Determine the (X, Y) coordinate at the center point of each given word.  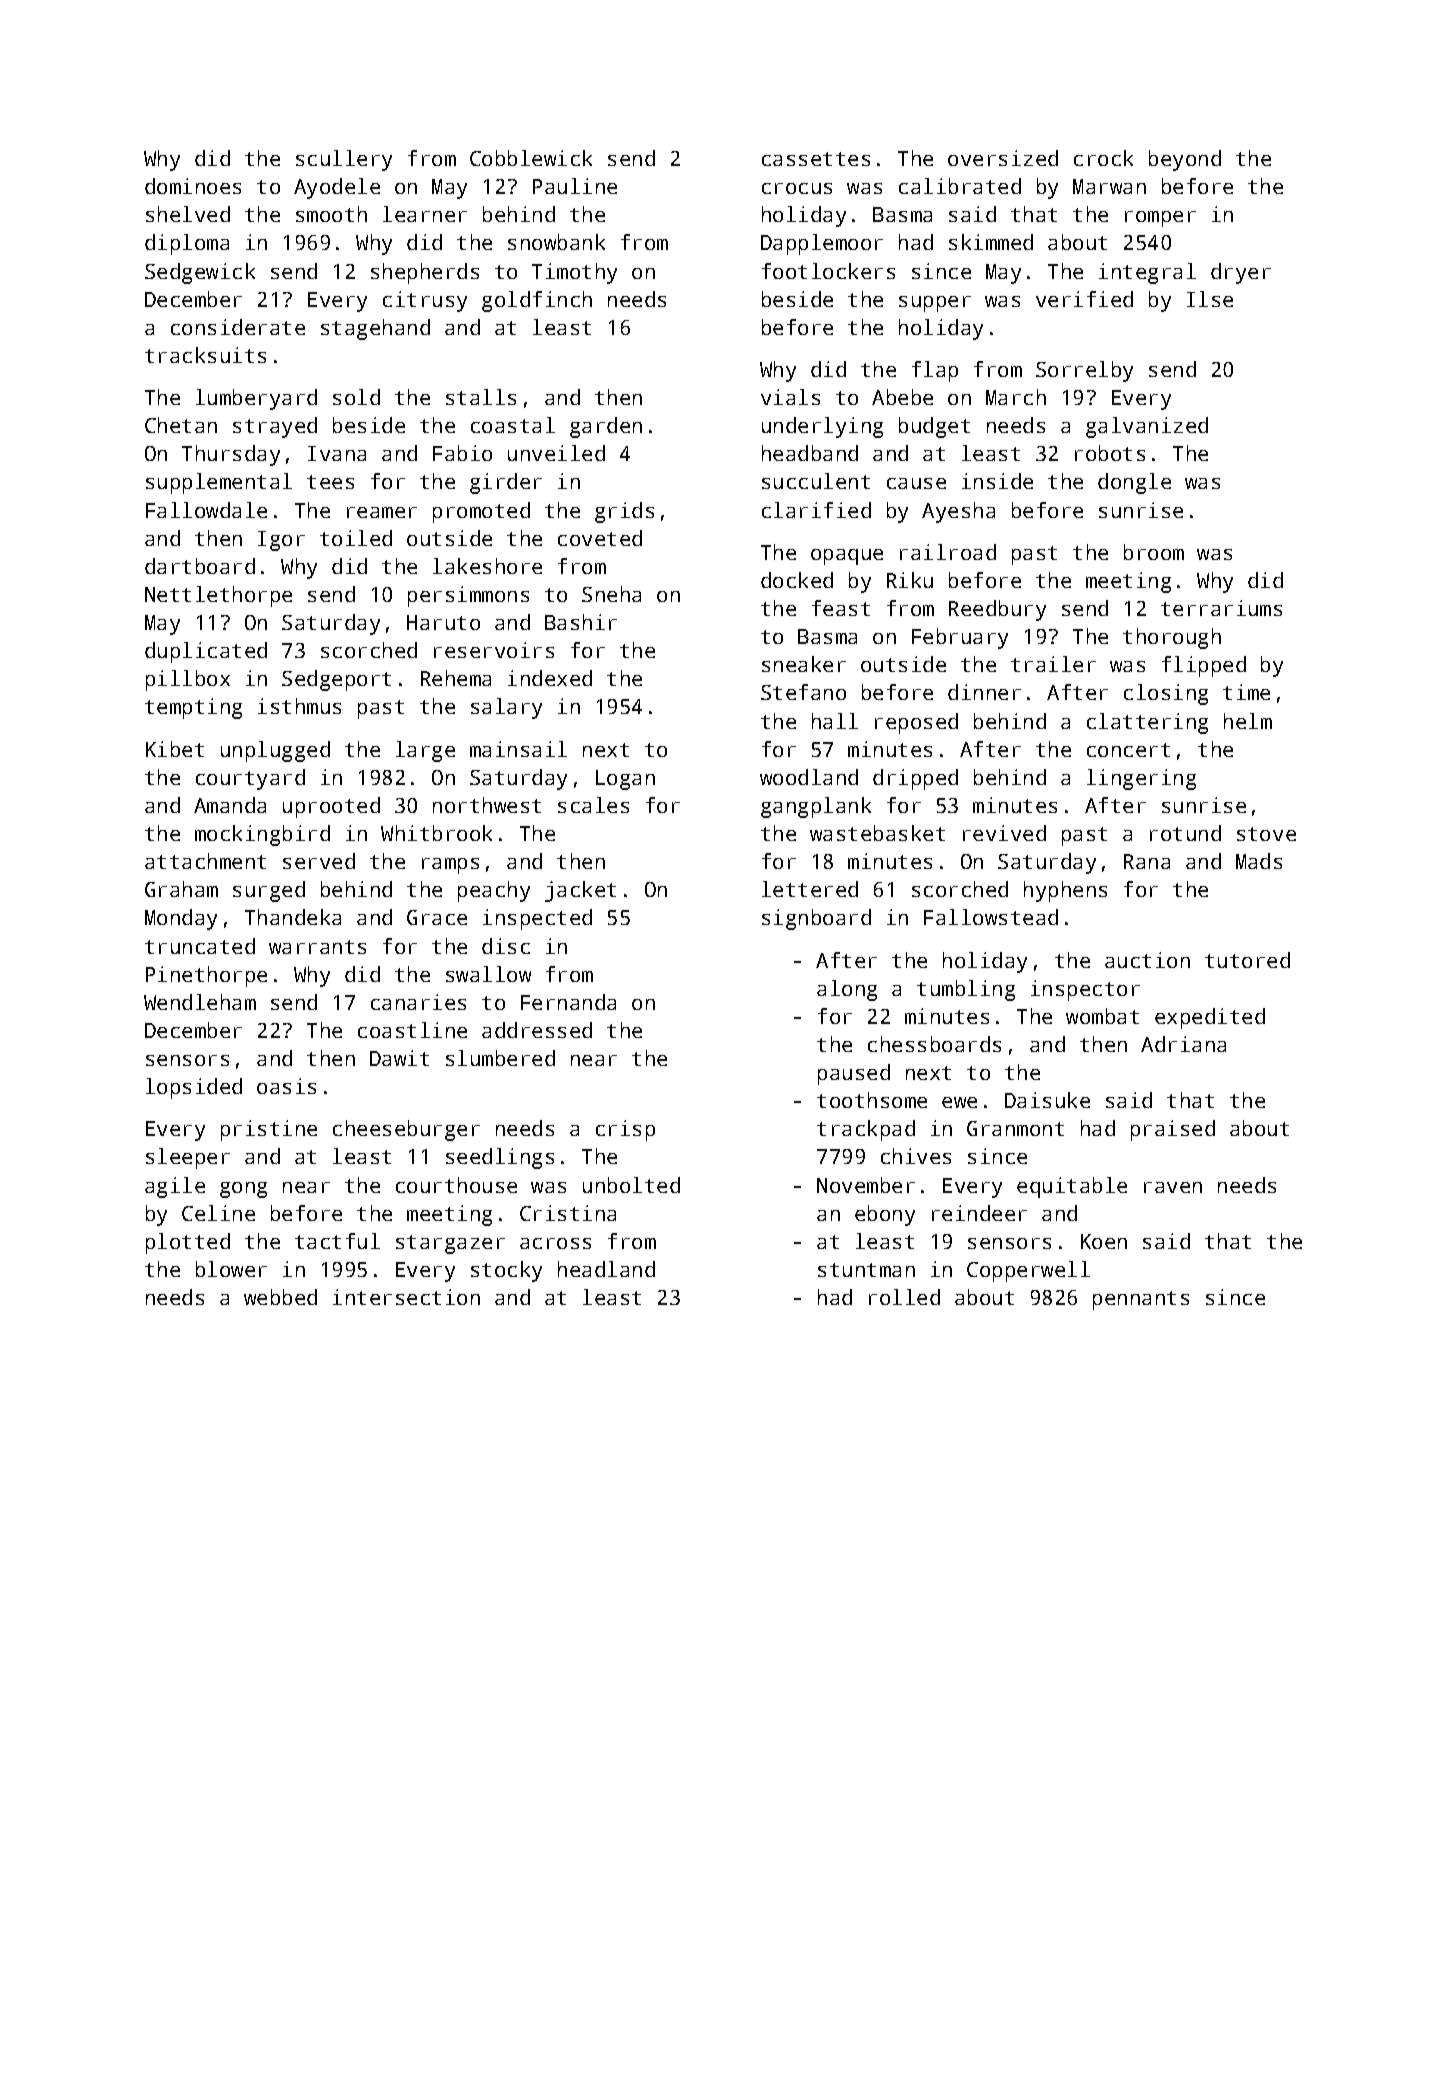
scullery (344, 160)
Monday (181, 919)
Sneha (611, 594)
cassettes (816, 159)
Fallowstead (991, 917)
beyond (1185, 160)
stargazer (450, 1244)
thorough (1172, 638)
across (555, 1243)
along (847, 990)
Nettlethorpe (218, 596)
